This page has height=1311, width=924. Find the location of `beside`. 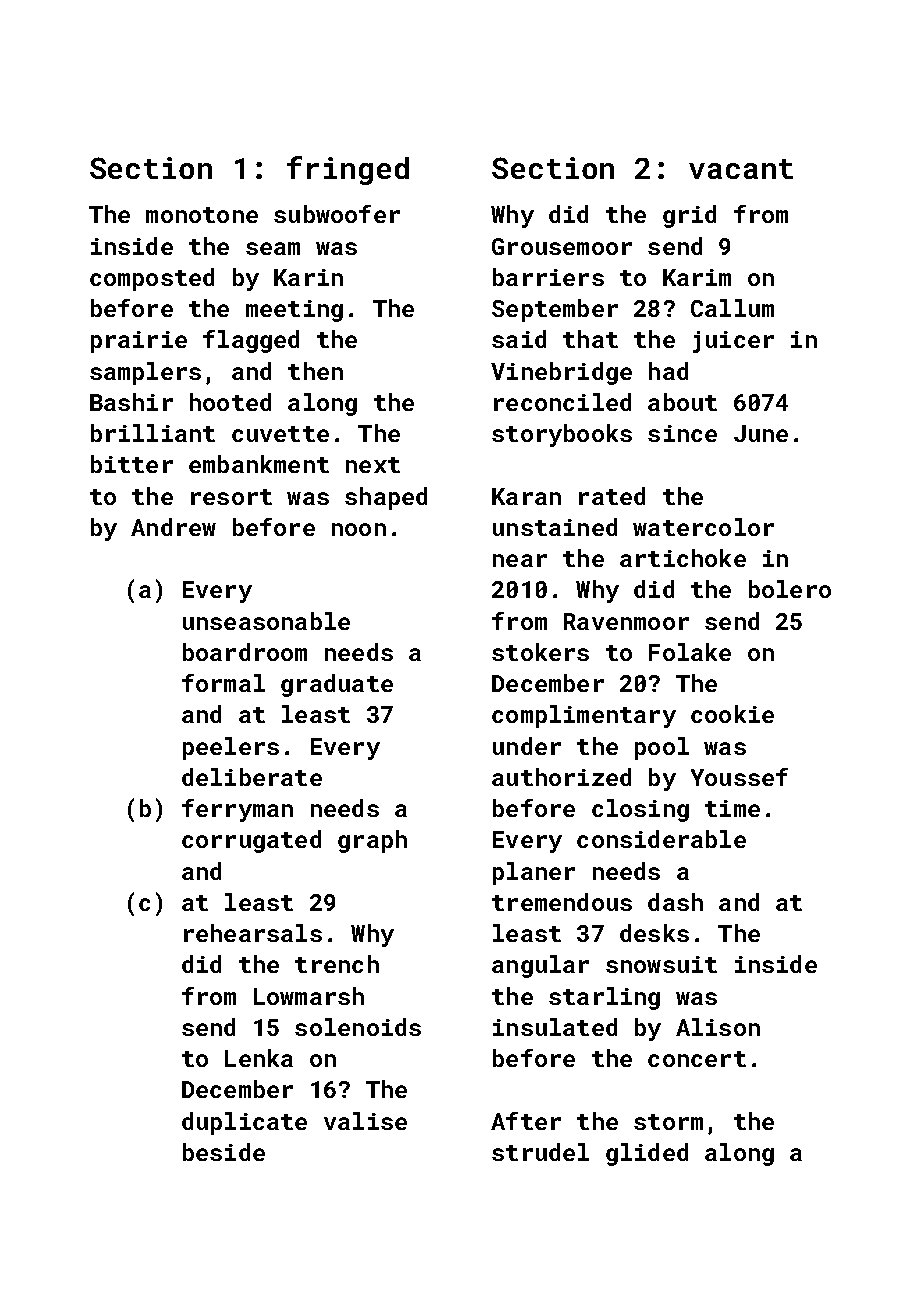

beside is located at coordinates (224, 1152).
